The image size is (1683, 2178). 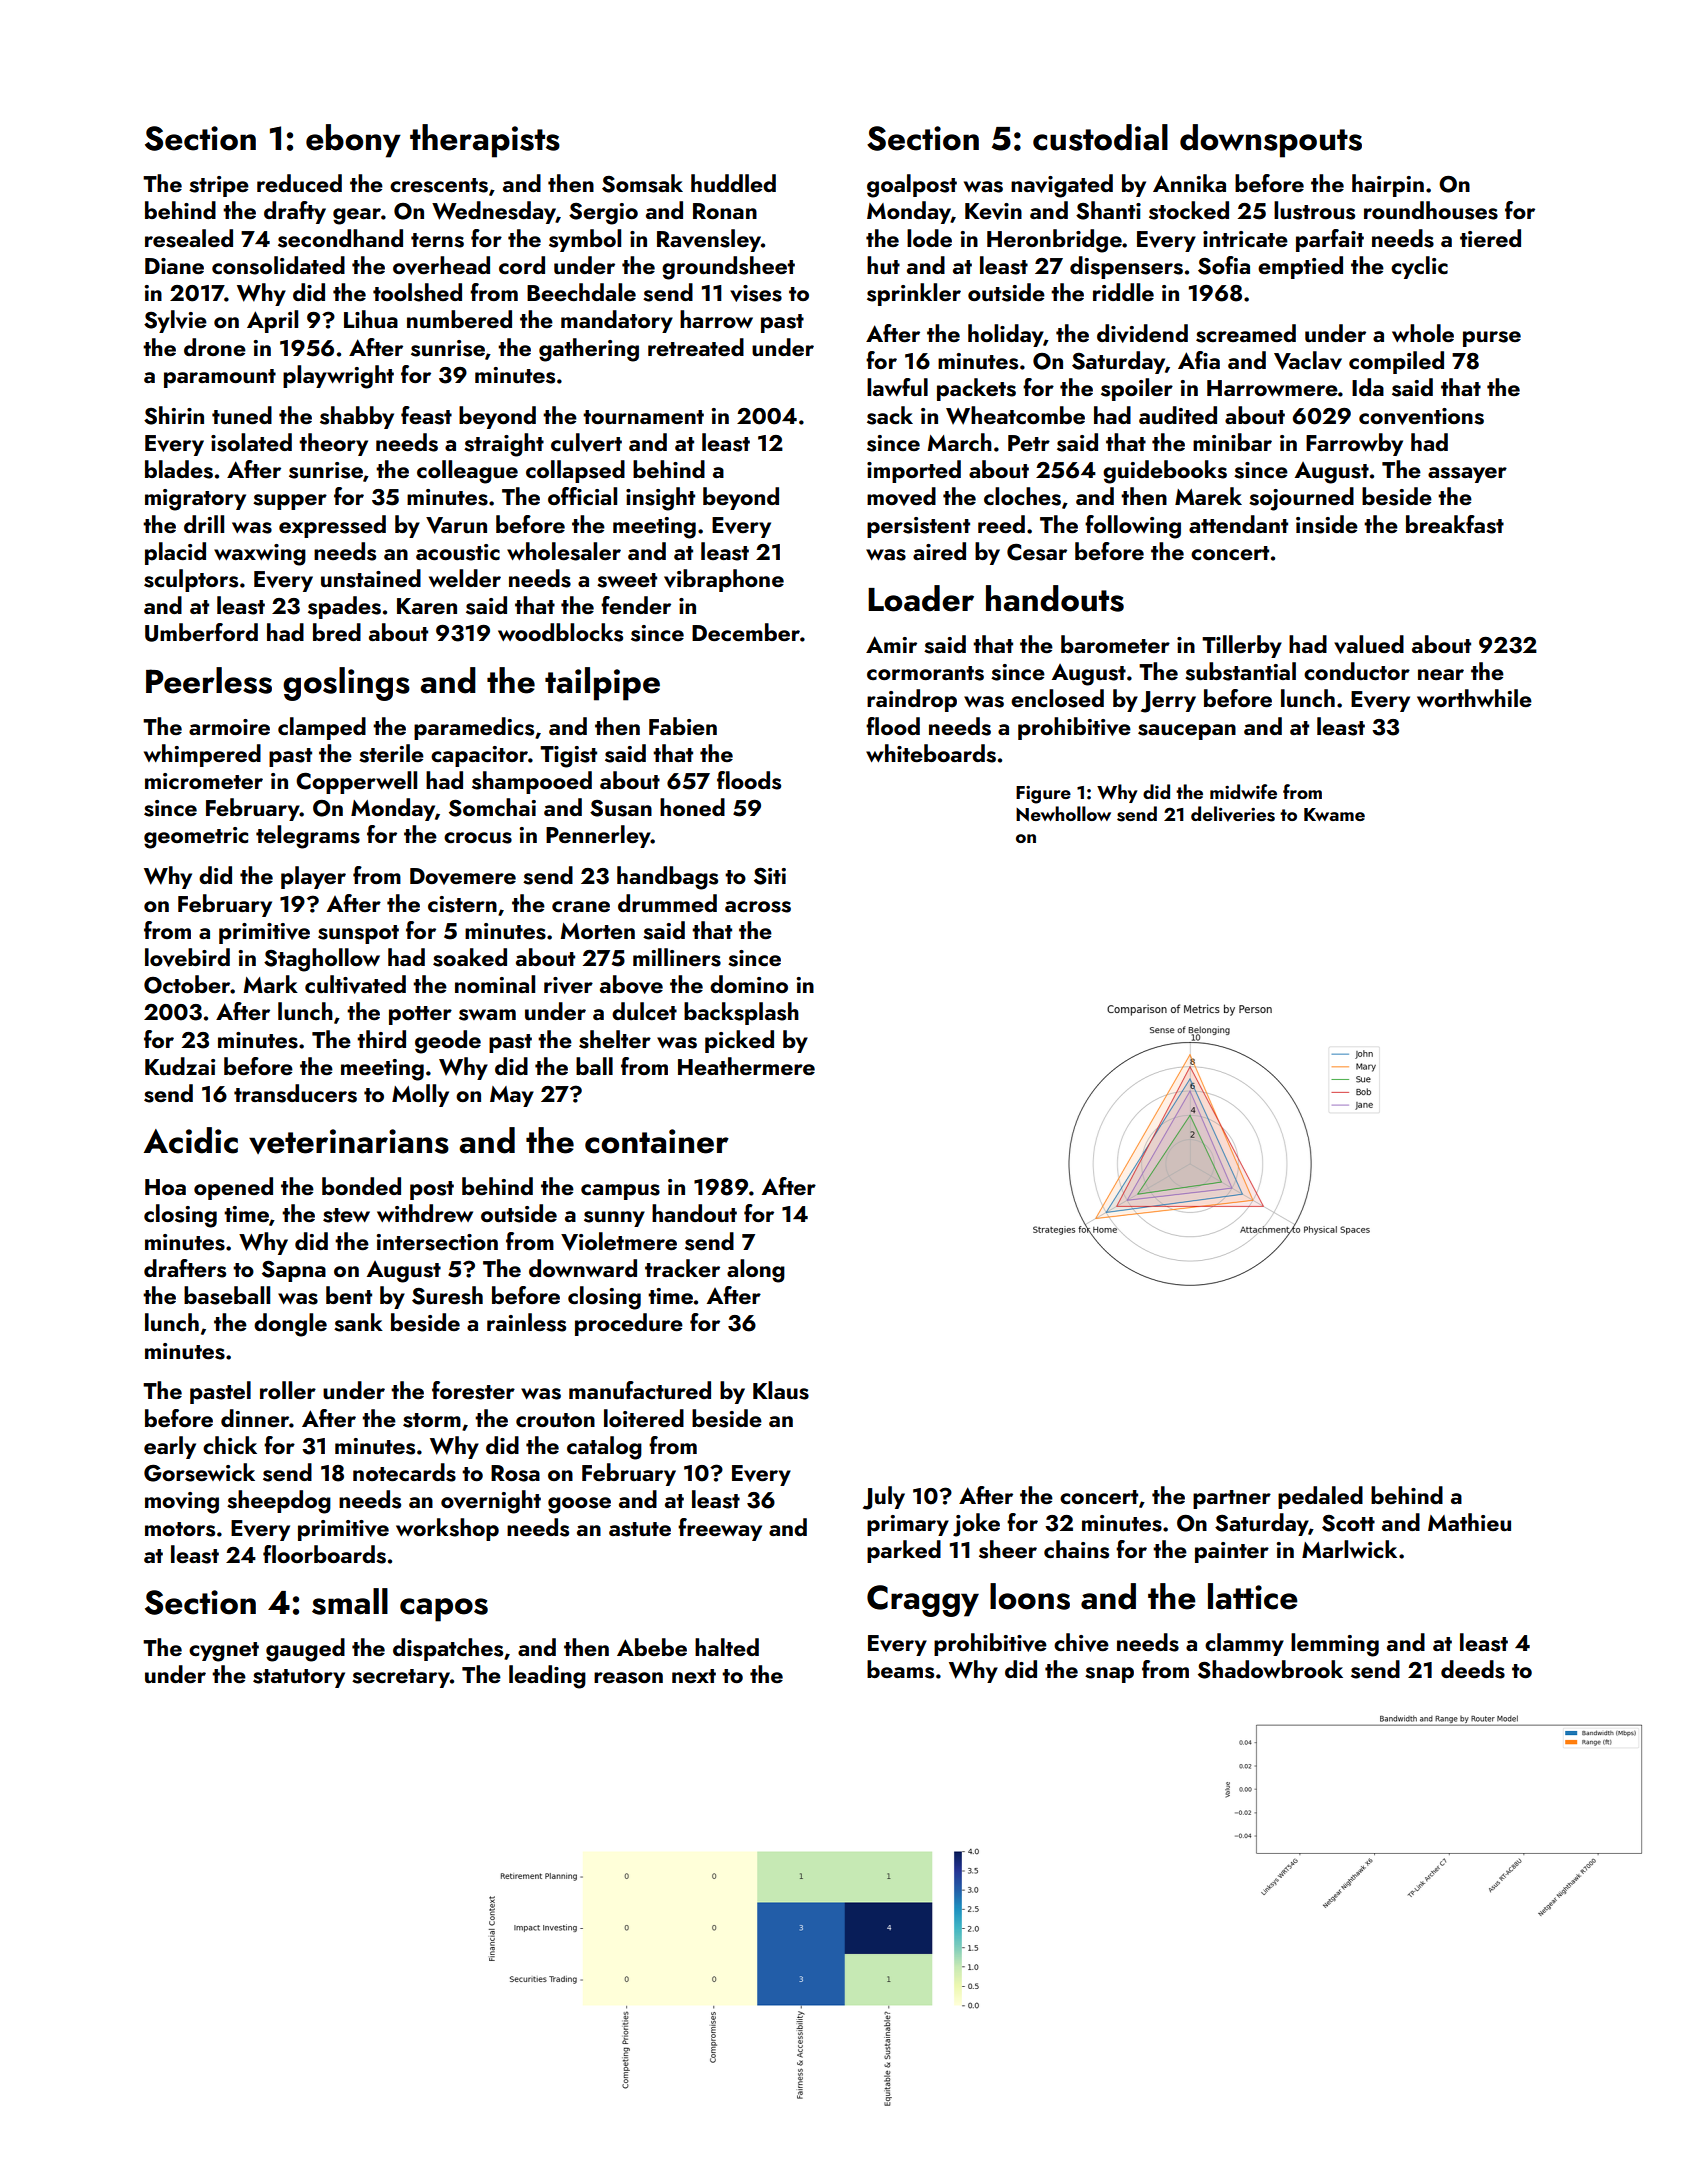 What do you see at coordinates (1334, 814) in the screenshot?
I see `Kwame` at bounding box center [1334, 814].
